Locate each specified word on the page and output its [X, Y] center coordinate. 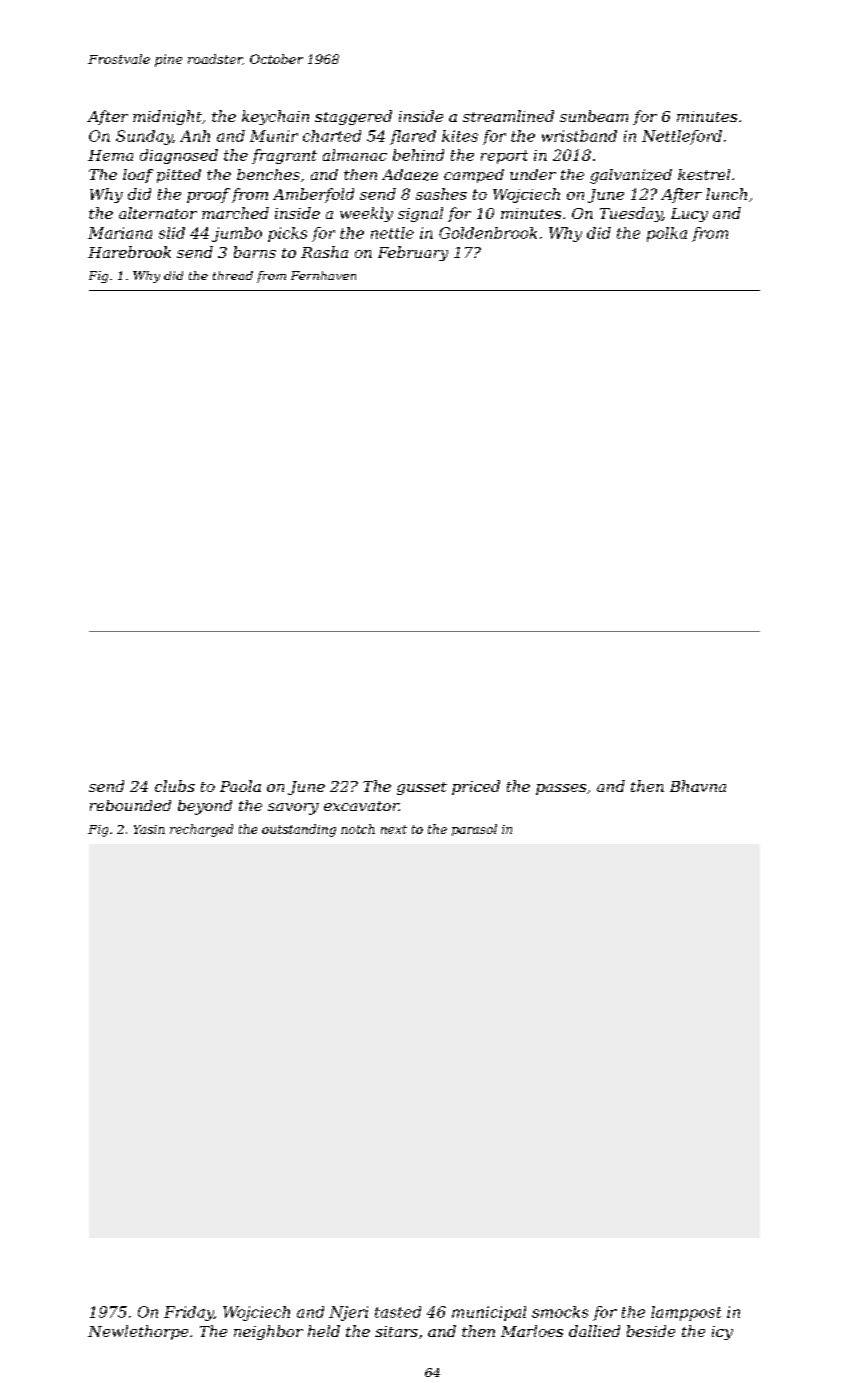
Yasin [149, 829]
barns [255, 252]
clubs [175, 786]
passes [561, 789]
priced [476, 787]
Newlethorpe [138, 1332]
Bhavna [698, 786]
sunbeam [594, 116]
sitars [396, 1331]
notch [358, 829]
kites [460, 136]
